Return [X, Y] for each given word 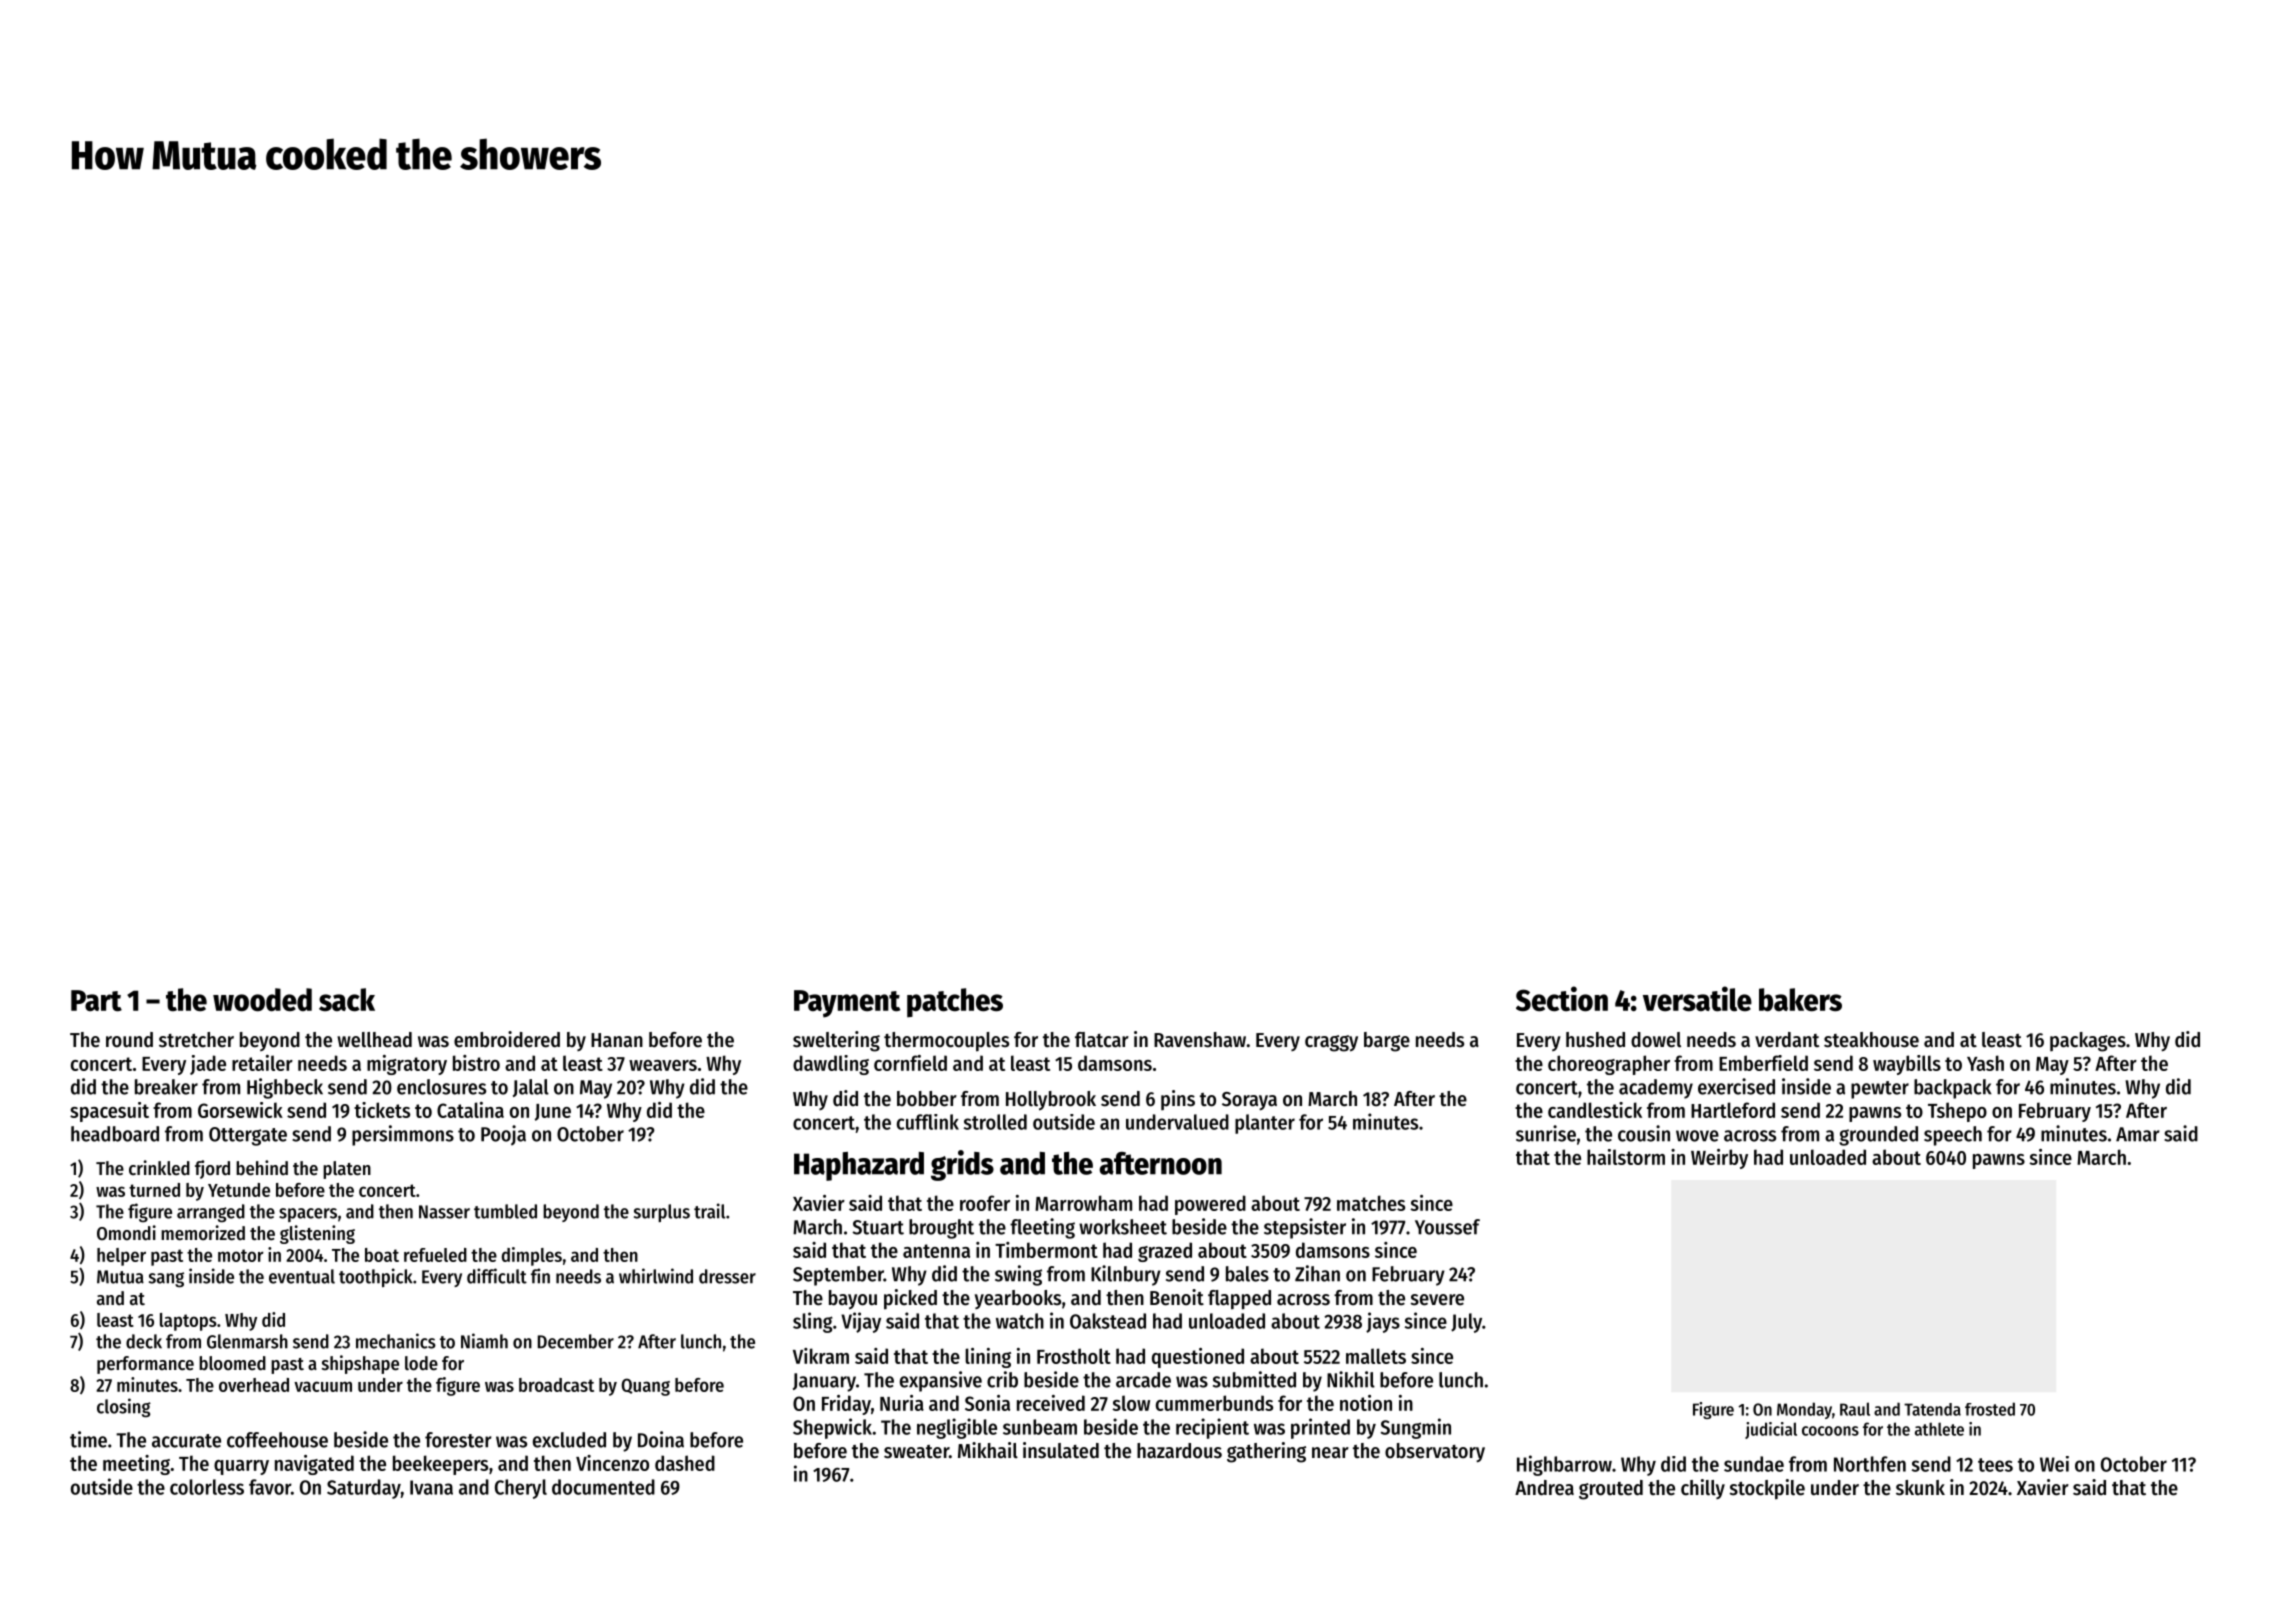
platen [347, 1170]
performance [145, 1365]
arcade [1143, 1380]
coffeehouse [277, 1440]
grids [962, 1165]
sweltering [836, 1041]
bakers [1800, 1000]
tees [1995, 1465]
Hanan [617, 1040]
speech [1953, 1136]
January [824, 1382]
